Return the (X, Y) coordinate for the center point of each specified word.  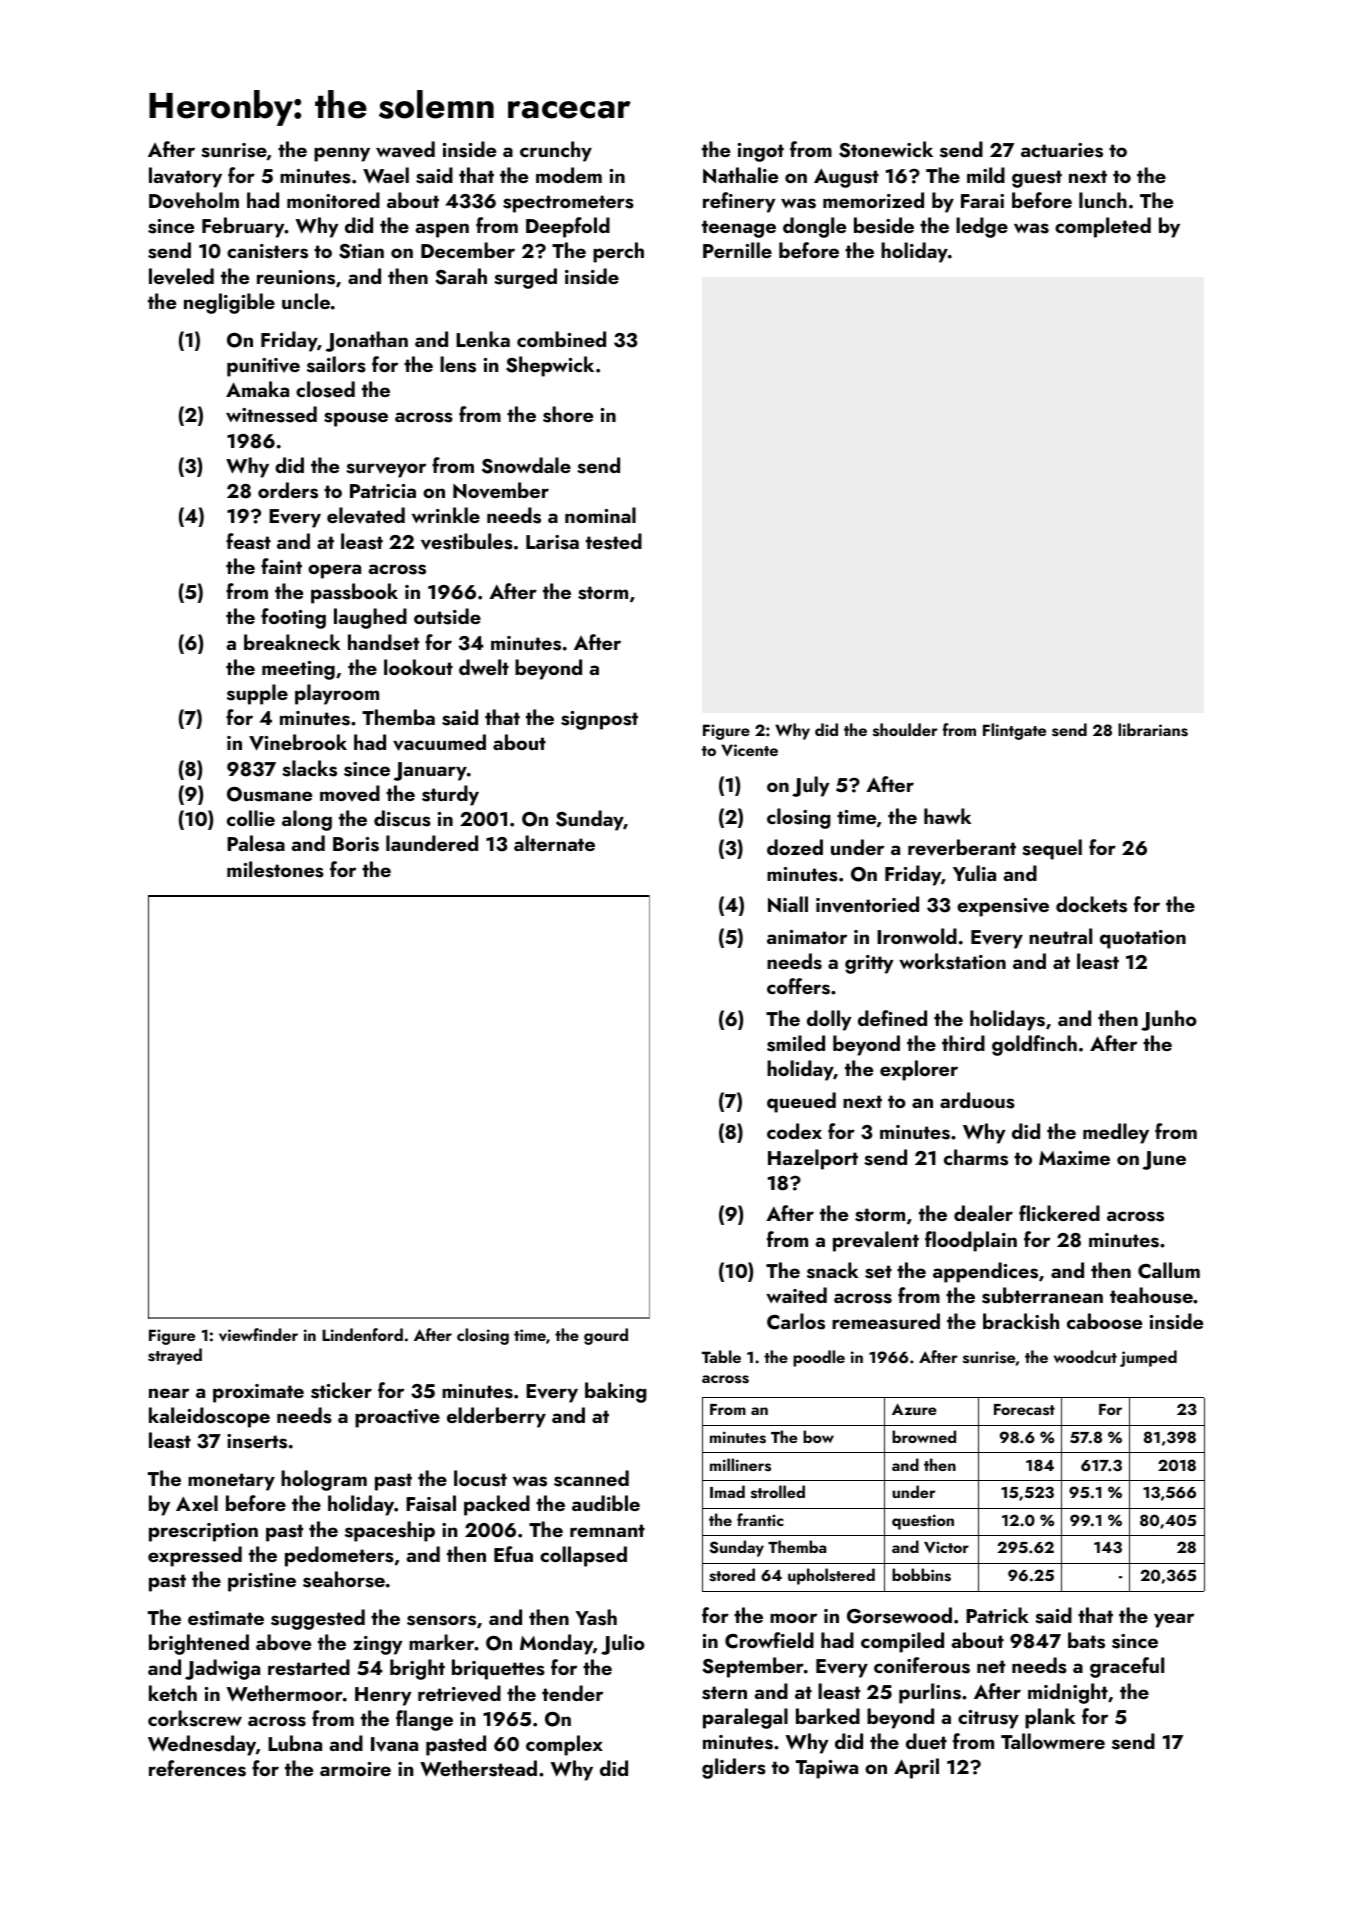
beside (884, 225)
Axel (197, 1503)
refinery (739, 202)
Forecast (1024, 1410)
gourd (606, 1336)
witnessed (271, 414)
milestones (275, 869)
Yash (596, 1617)
